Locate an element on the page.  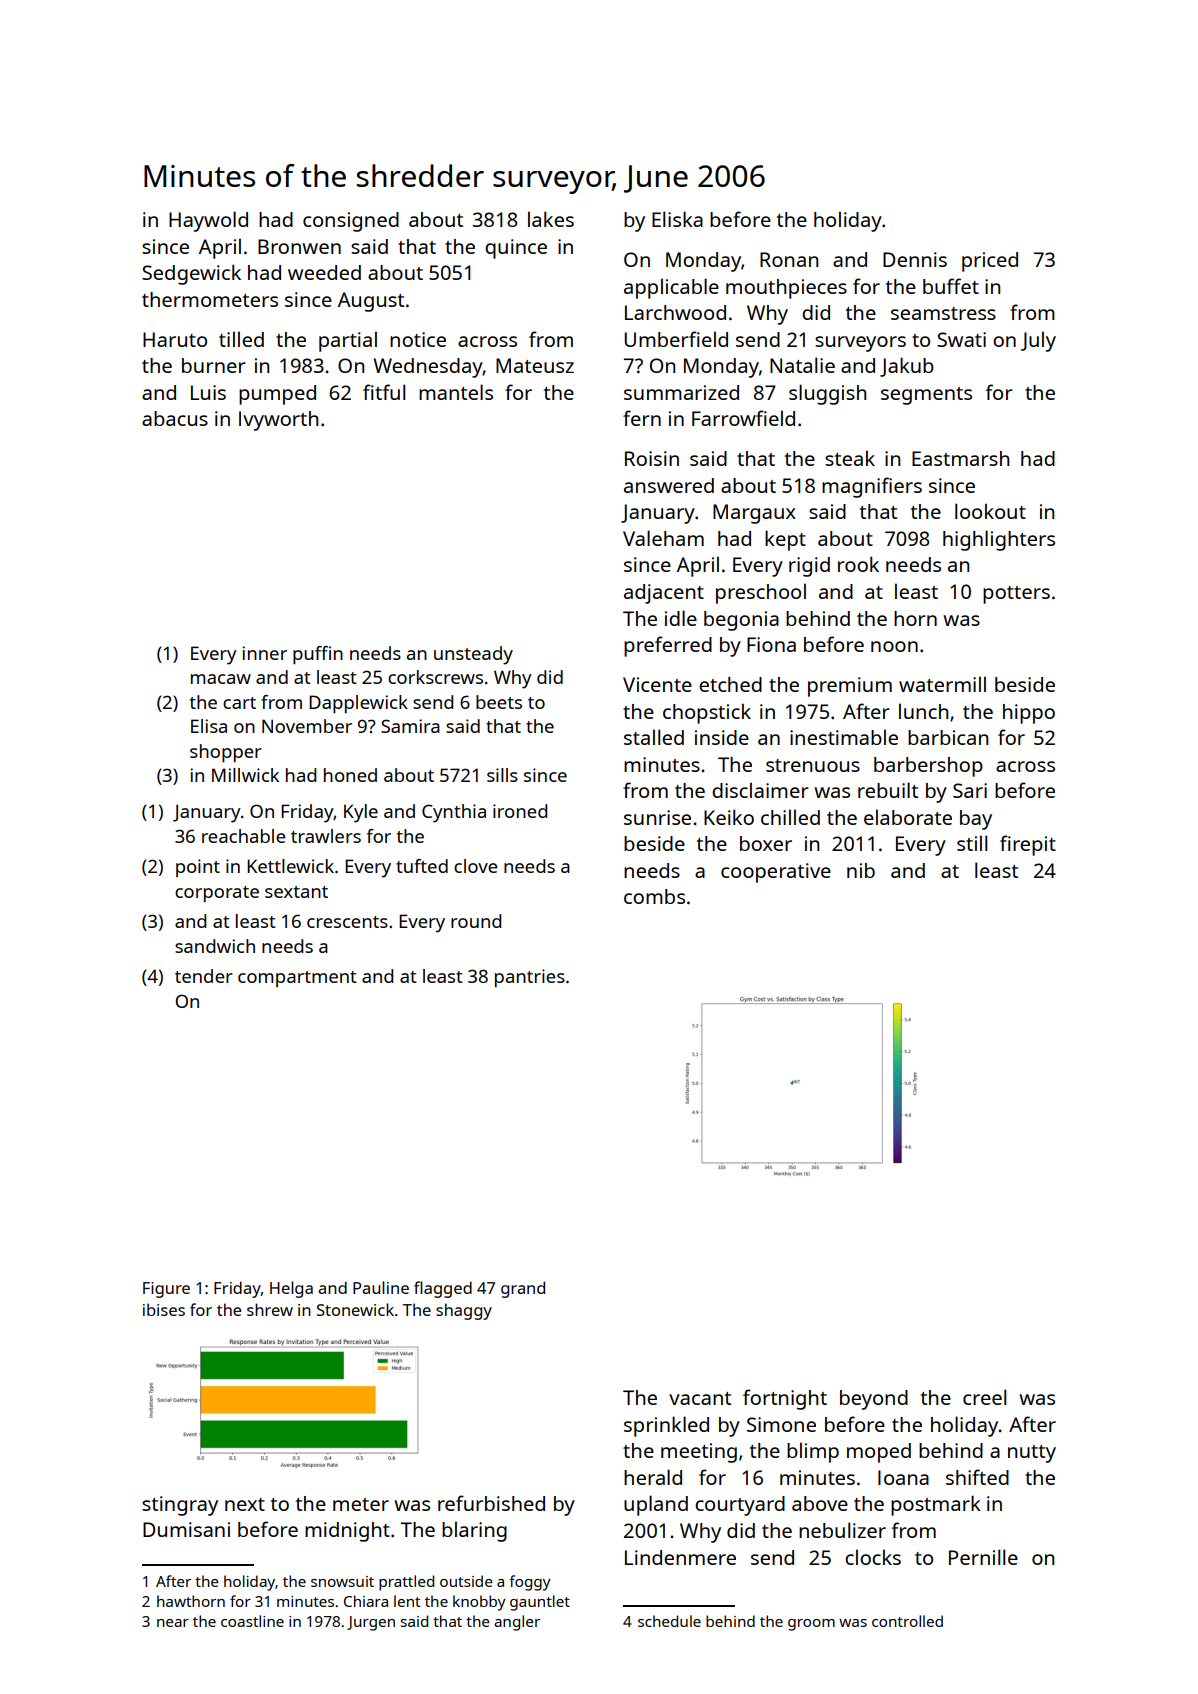
unsteady is located at coordinates (473, 655).
